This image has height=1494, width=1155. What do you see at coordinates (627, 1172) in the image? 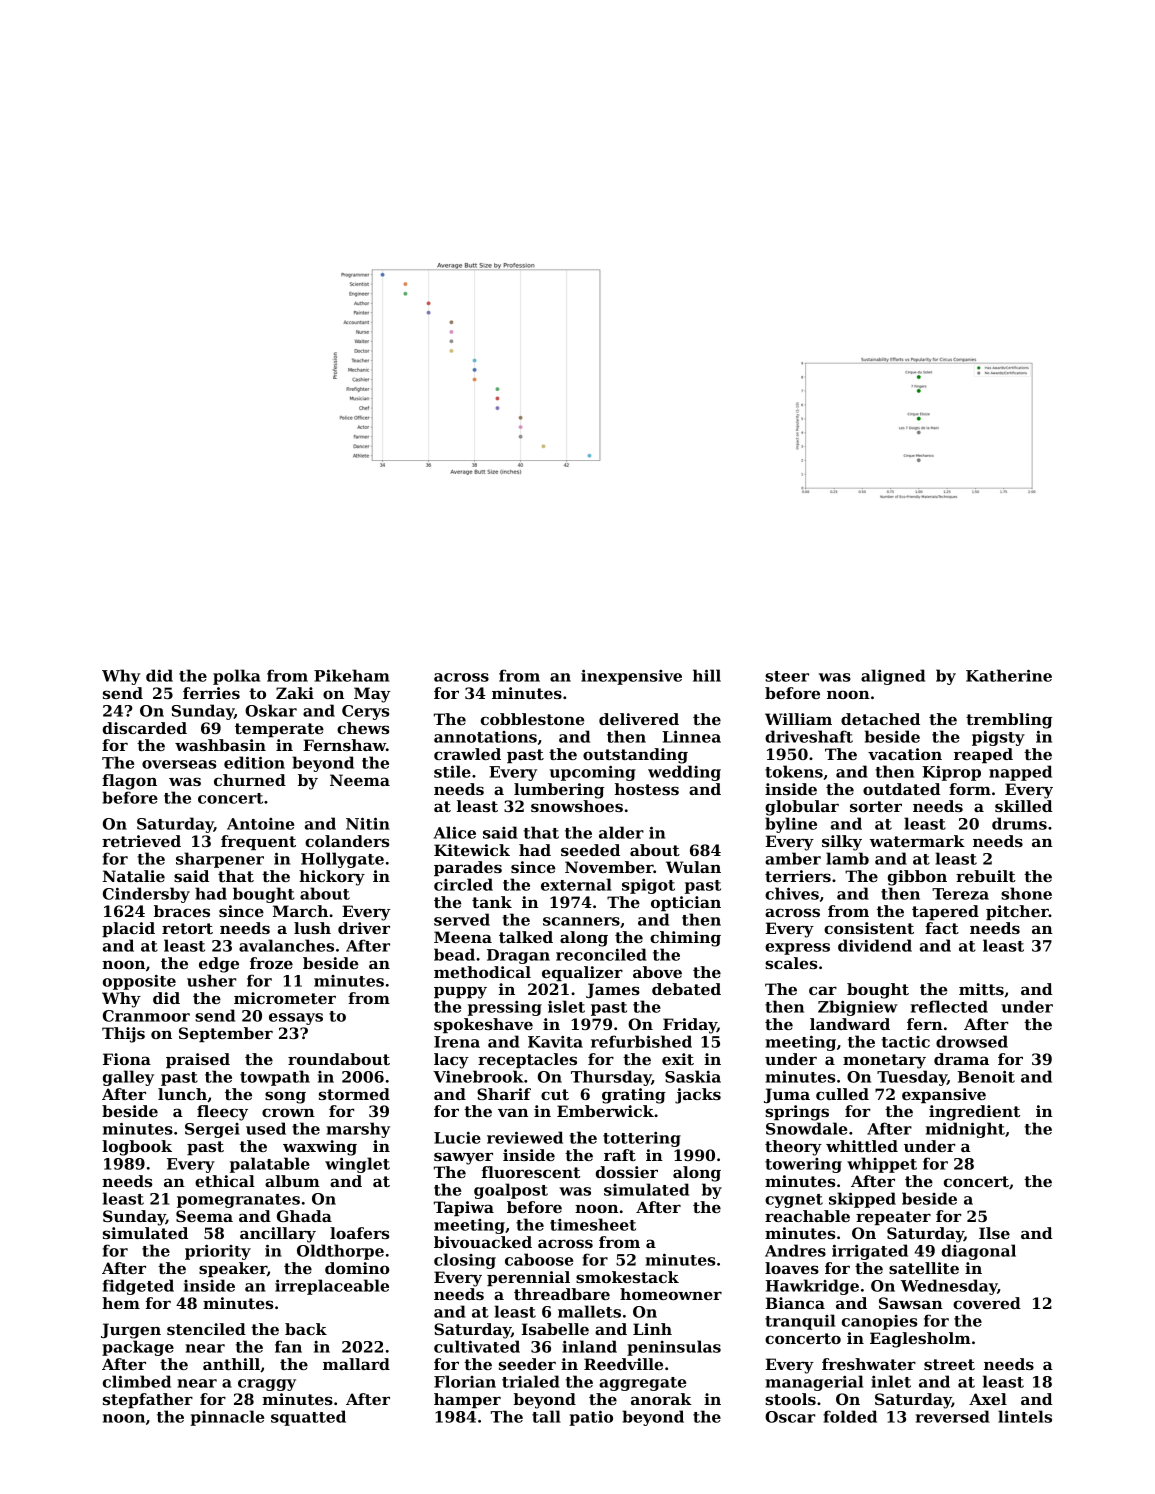
I see `dossier` at bounding box center [627, 1172].
